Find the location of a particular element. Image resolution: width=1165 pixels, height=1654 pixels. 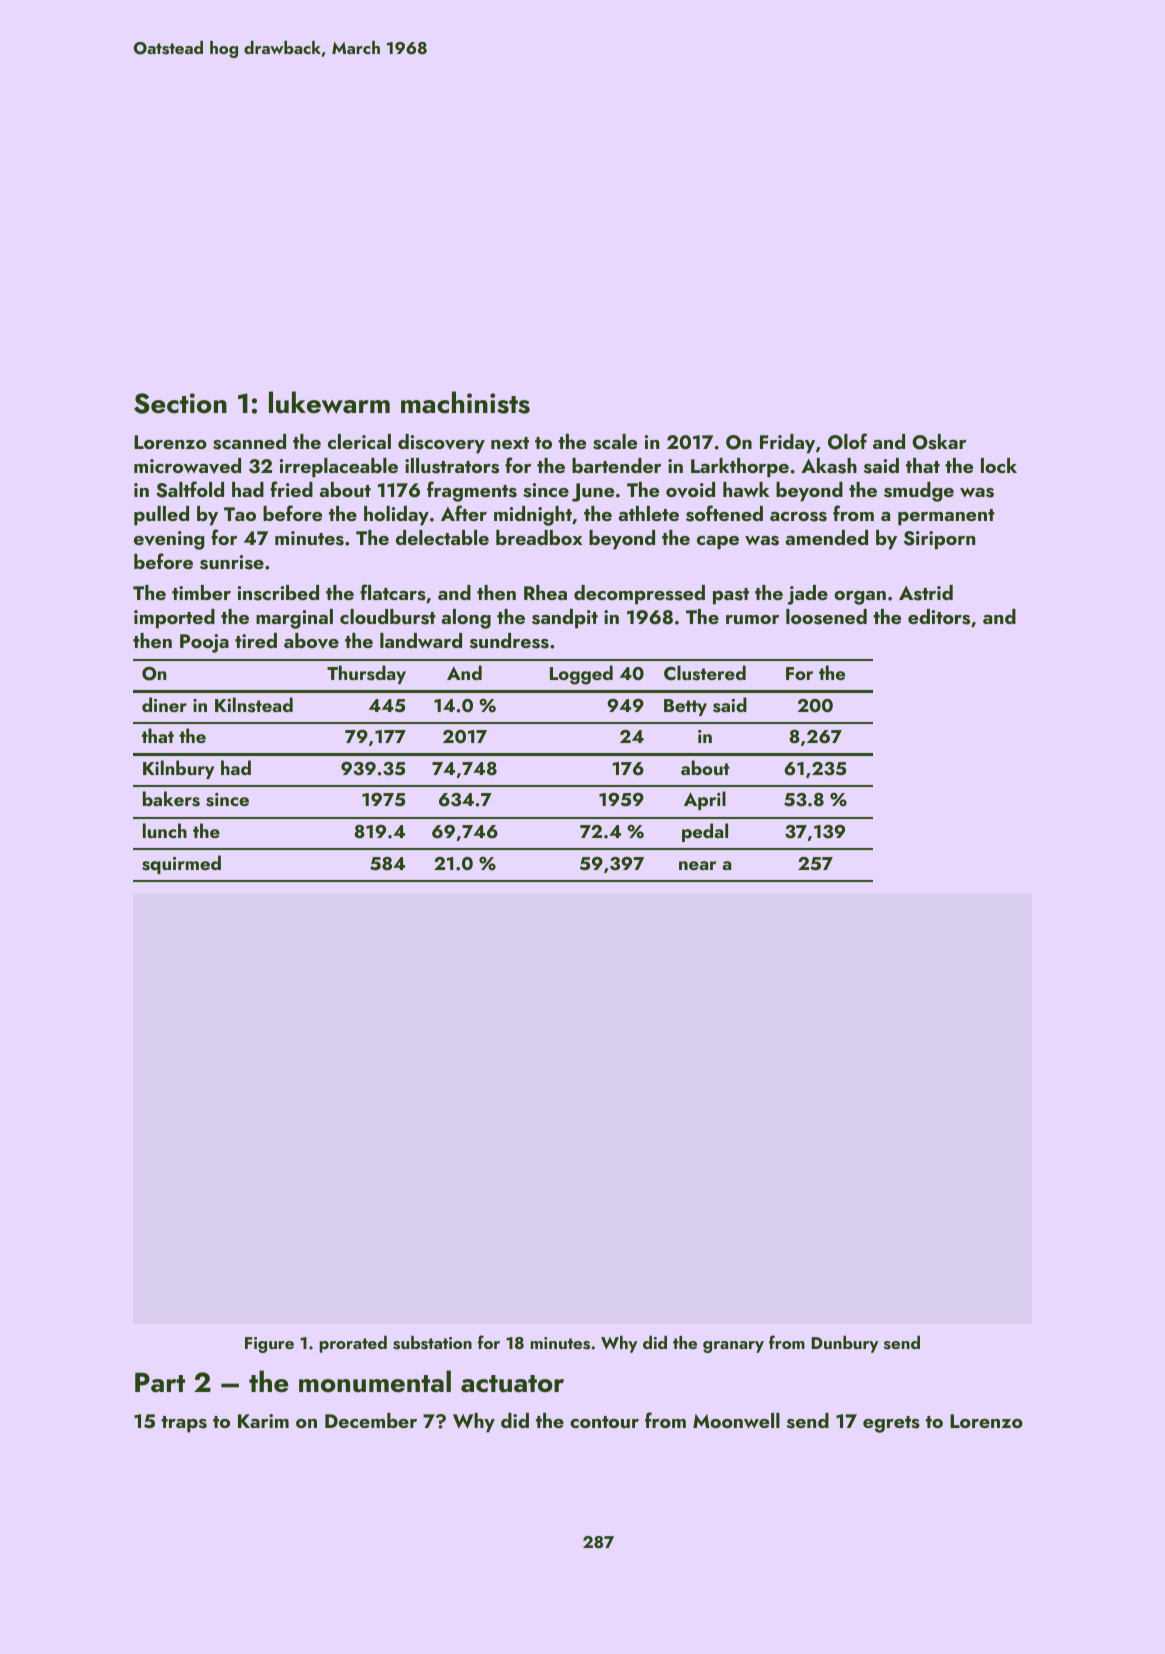

Dunbury is located at coordinates (845, 1344).
